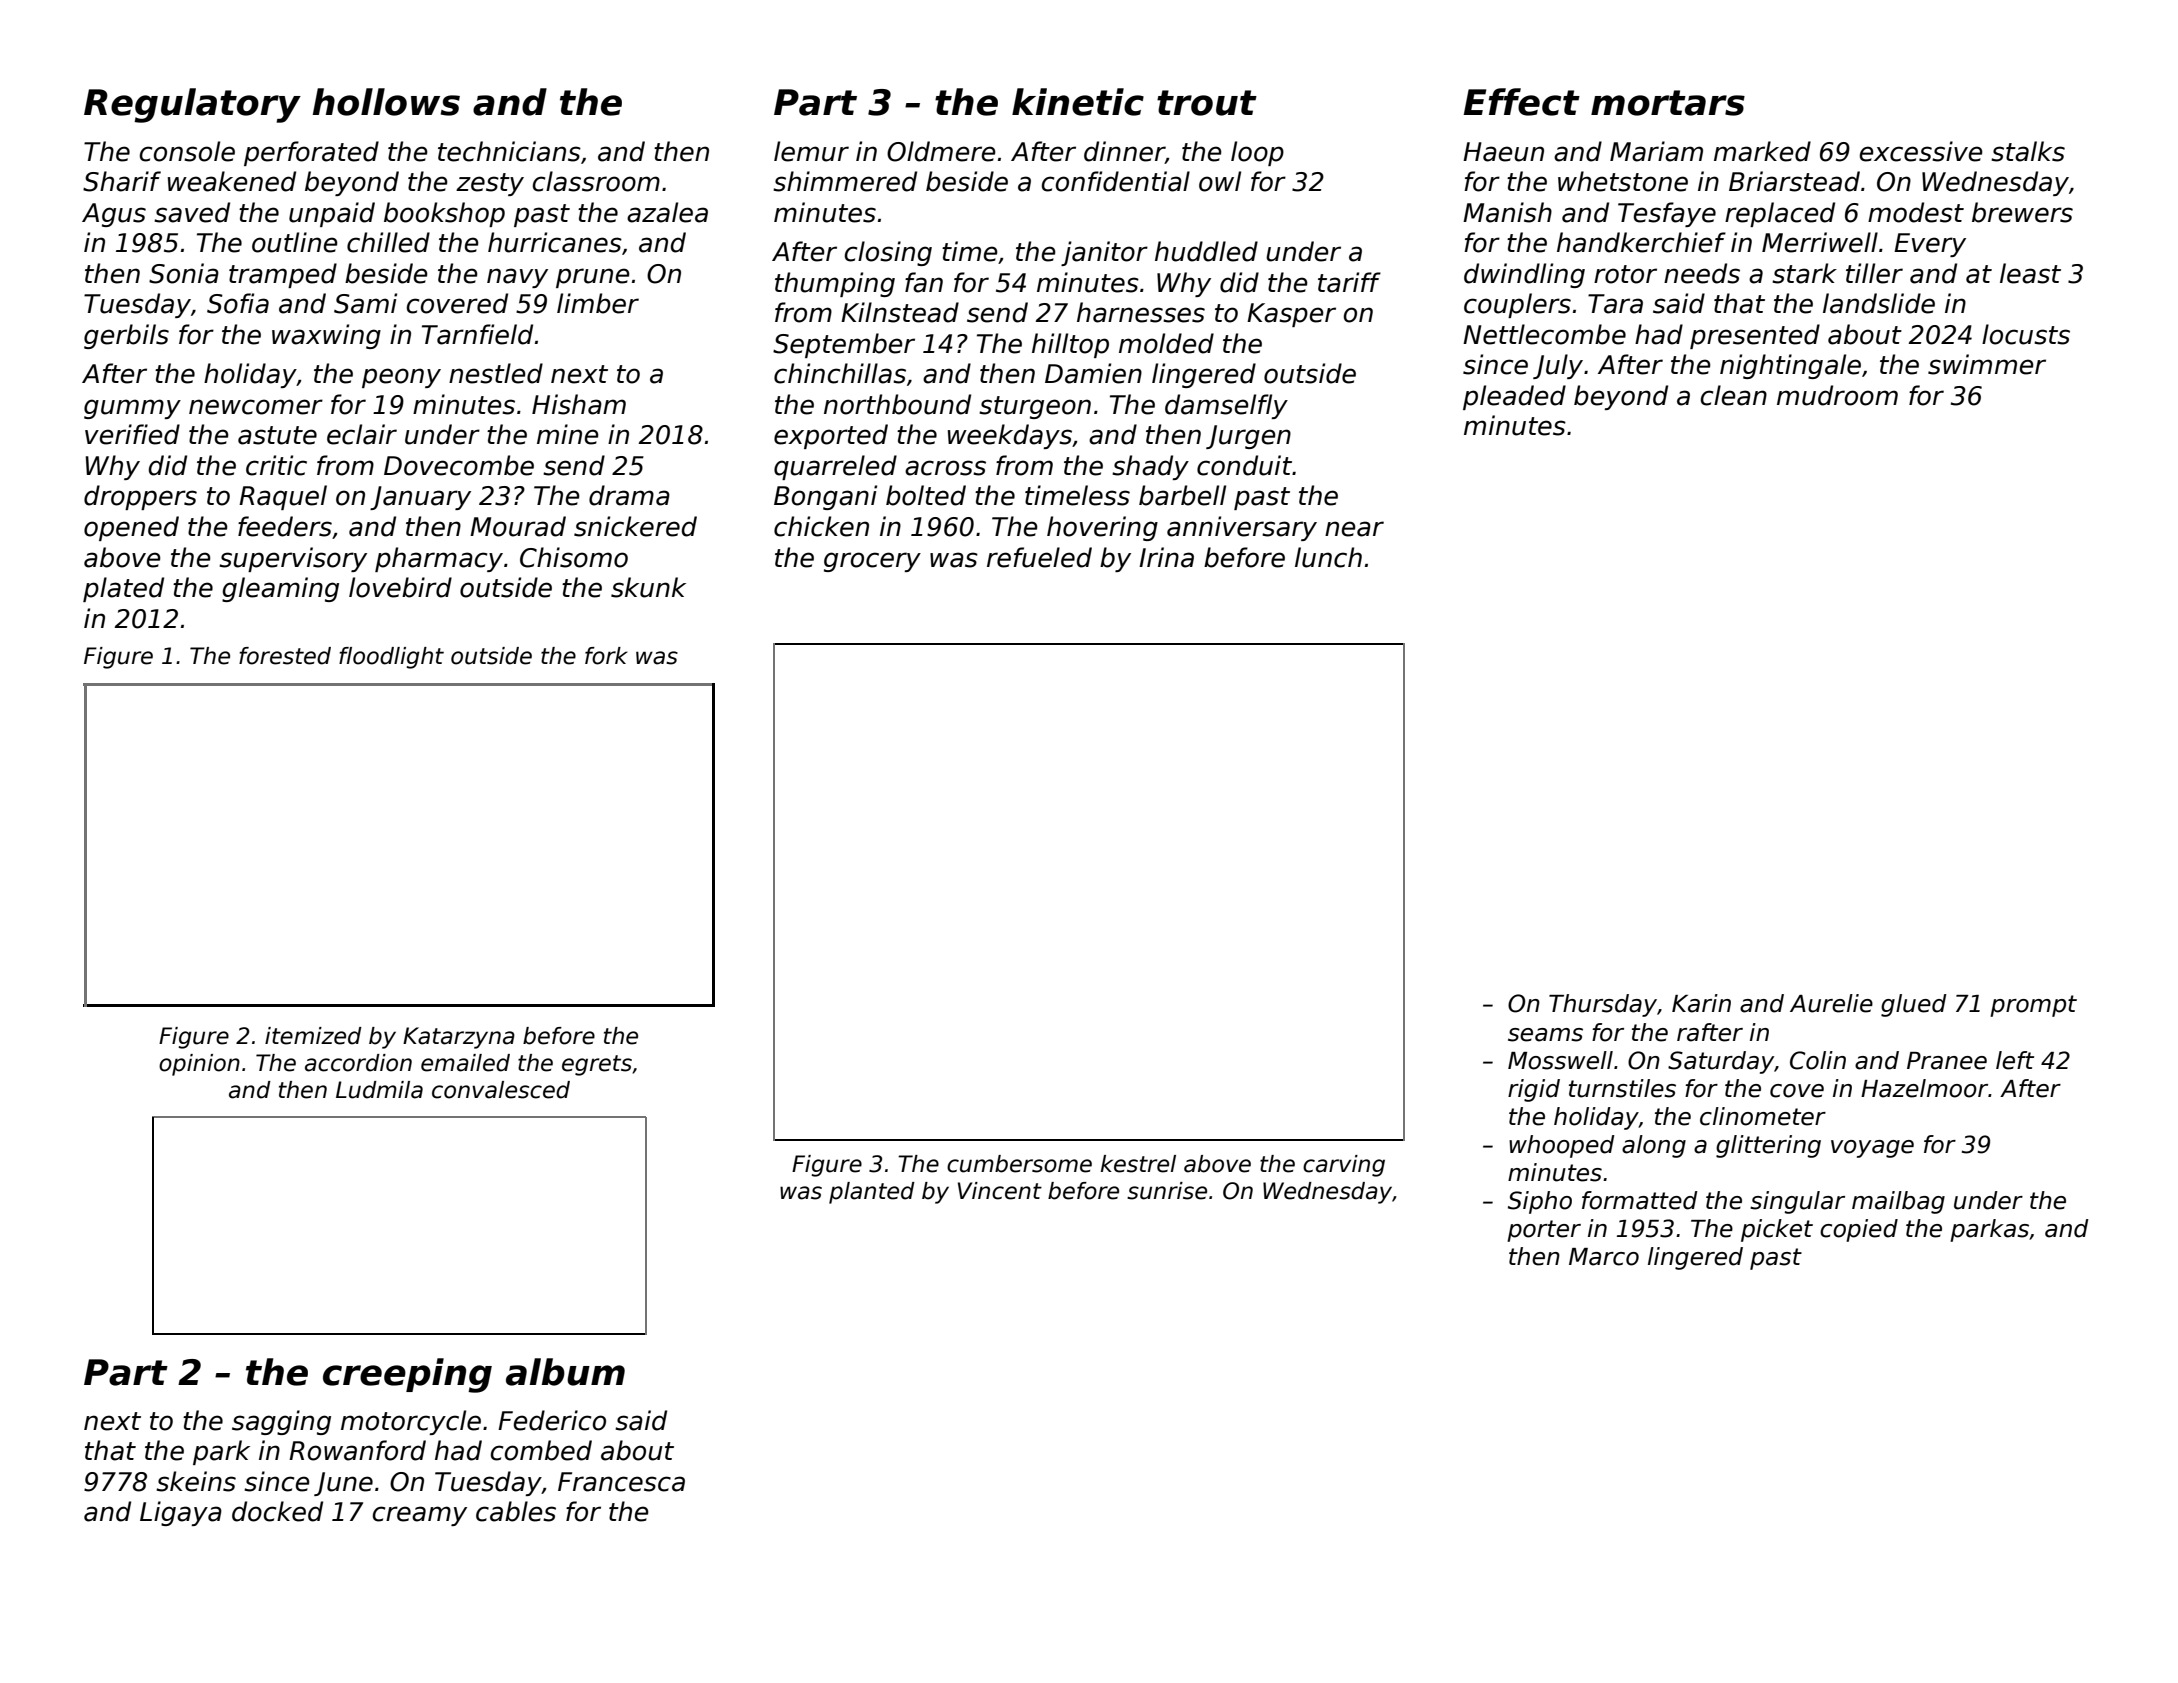 The height and width of the document is (1683, 2178). Describe the element at coordinates (1668, 103) in the document. I see `mortars` at that location.
